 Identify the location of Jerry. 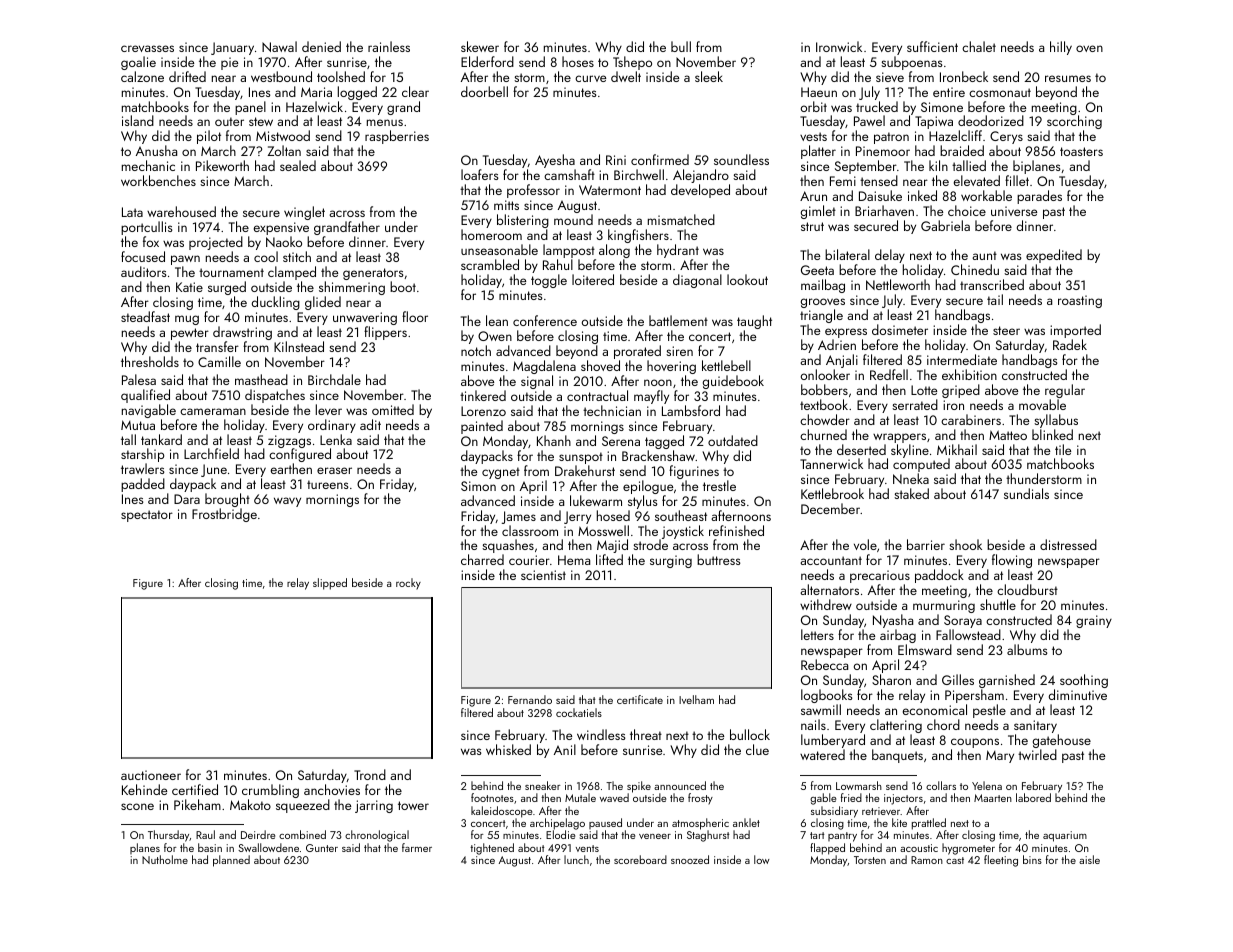
(577, 517).
